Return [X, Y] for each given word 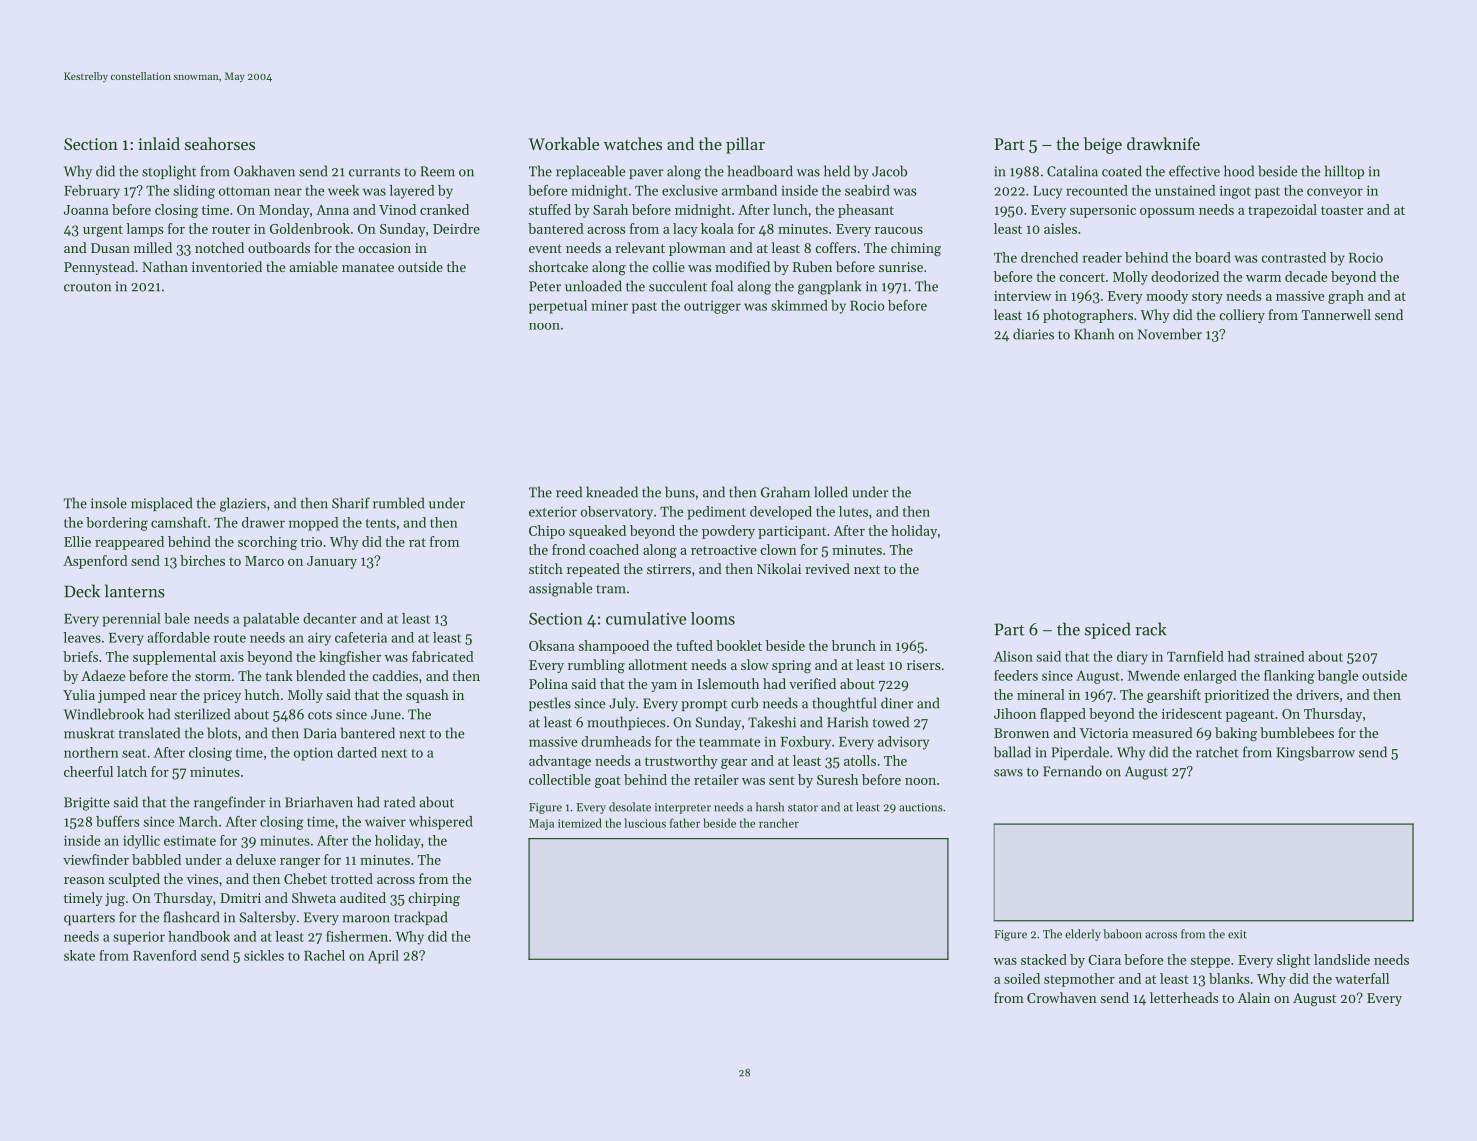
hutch [262, 694]
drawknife [1163, 143]
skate [79, 955]
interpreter [683, 808]
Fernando [1072, 771]
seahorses [220, 143]
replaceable [590, 172]
